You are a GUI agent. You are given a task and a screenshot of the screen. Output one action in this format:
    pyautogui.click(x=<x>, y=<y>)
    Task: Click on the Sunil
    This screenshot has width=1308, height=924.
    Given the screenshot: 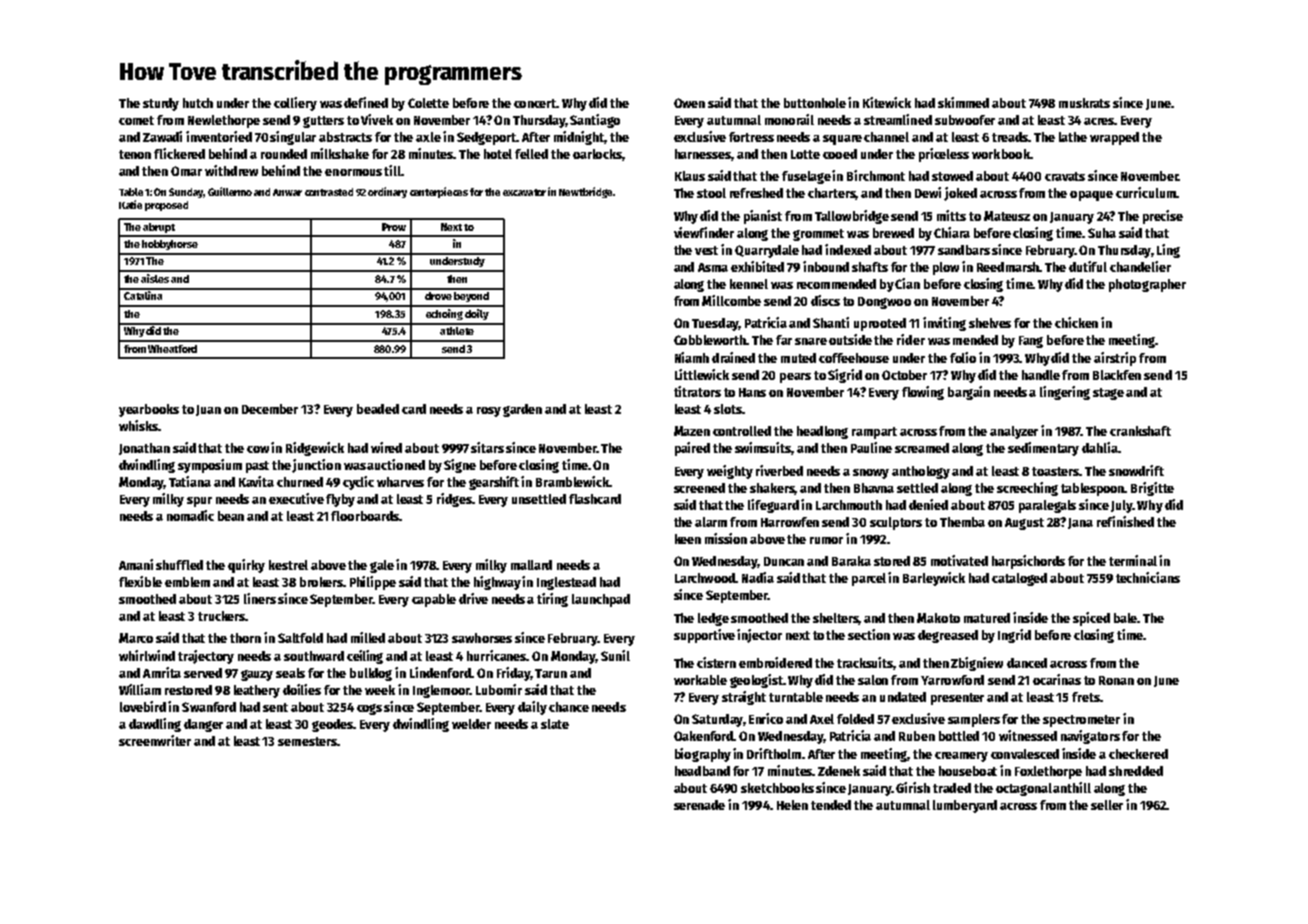 What is the action you would take?
    pyautogui.click(x=615, y=655)
